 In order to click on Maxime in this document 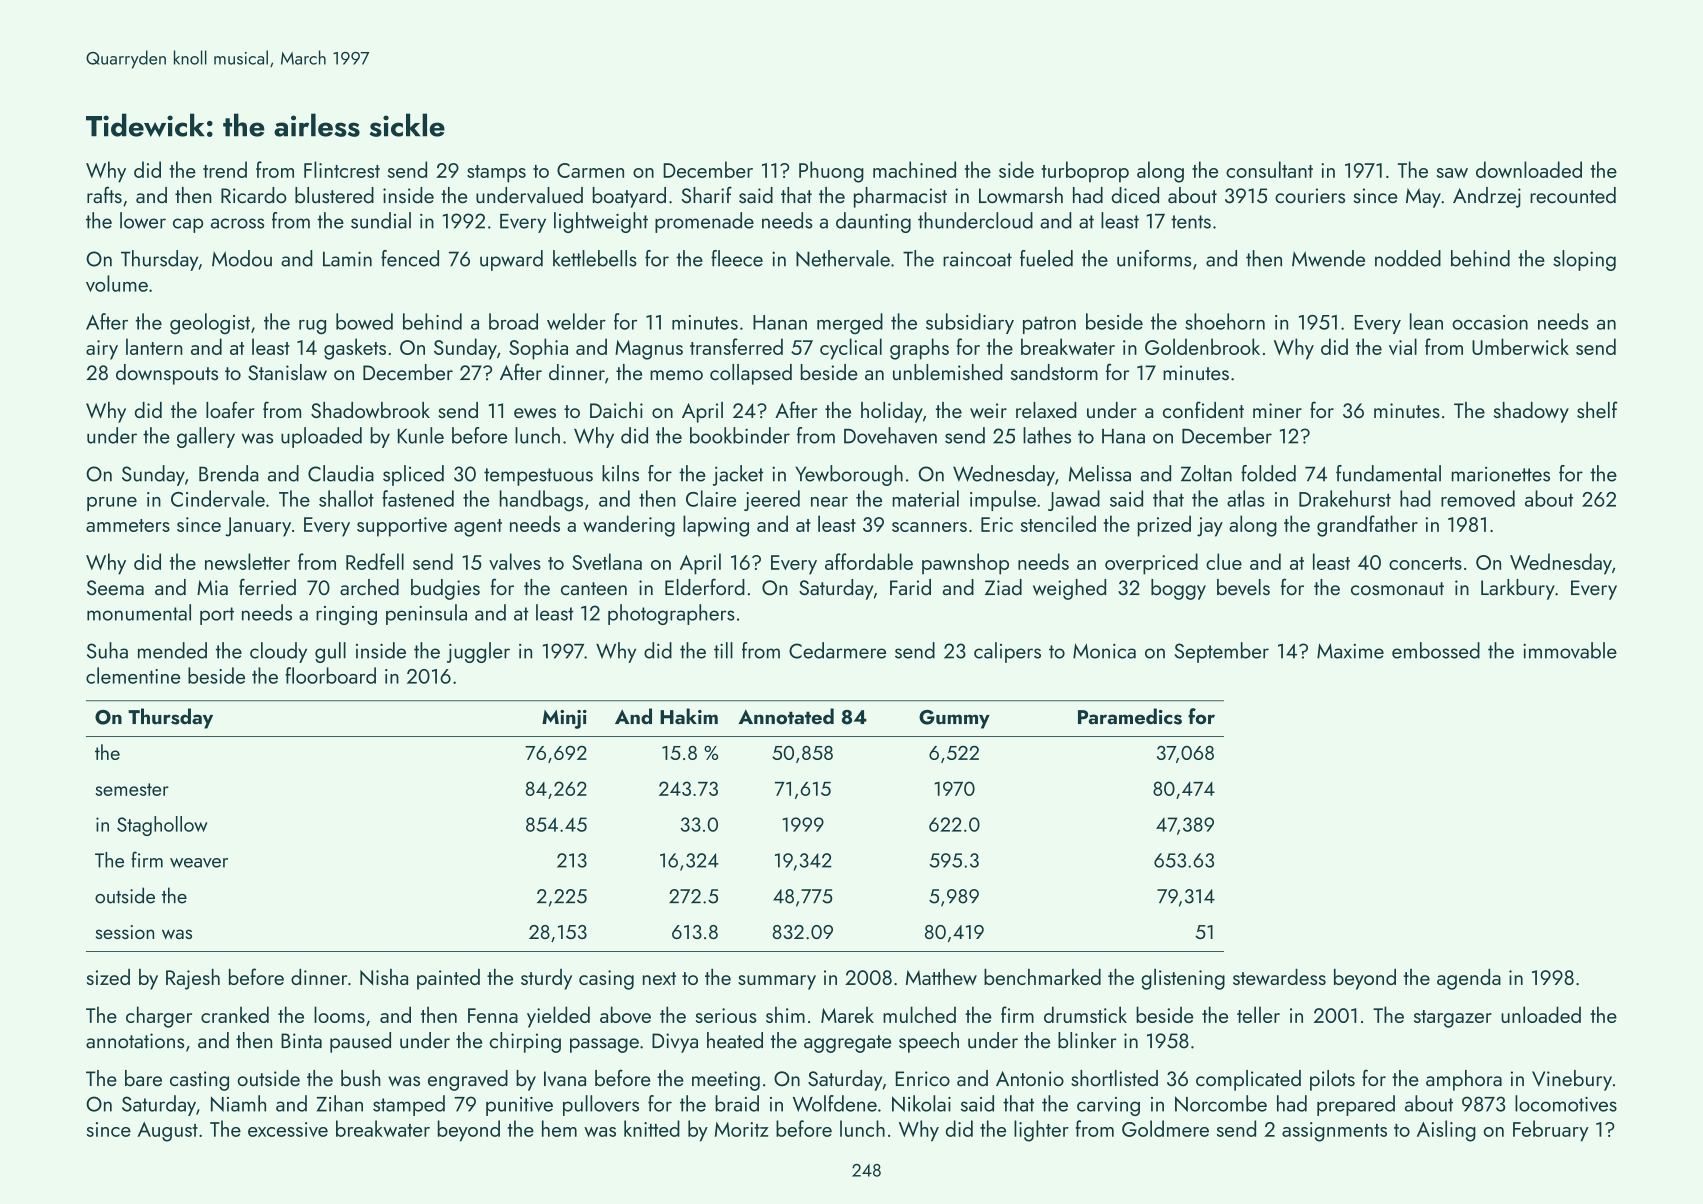, I will do `click(1350, 651)`.
